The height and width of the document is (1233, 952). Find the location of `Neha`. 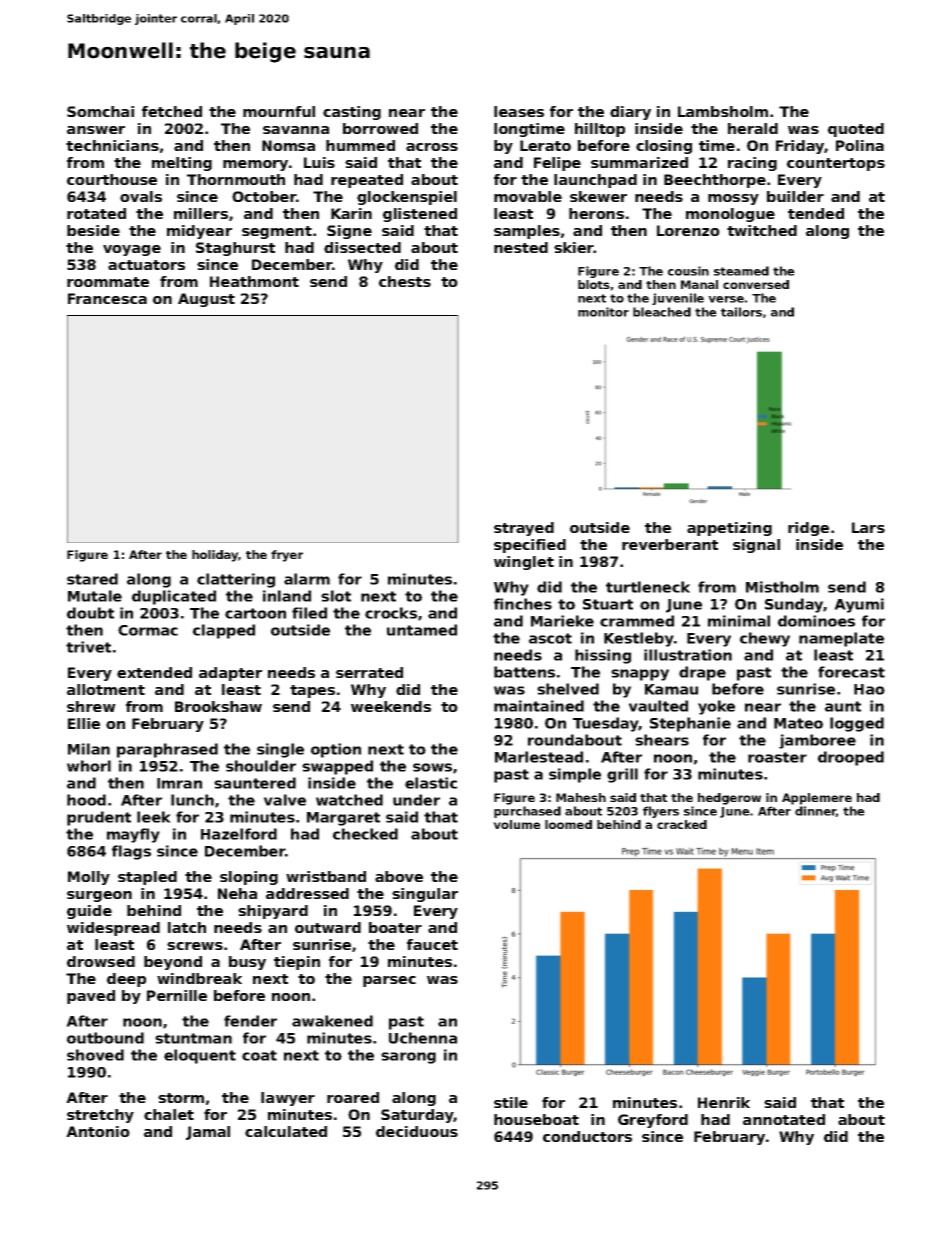

Neha is located at coordinates (237, 893).
